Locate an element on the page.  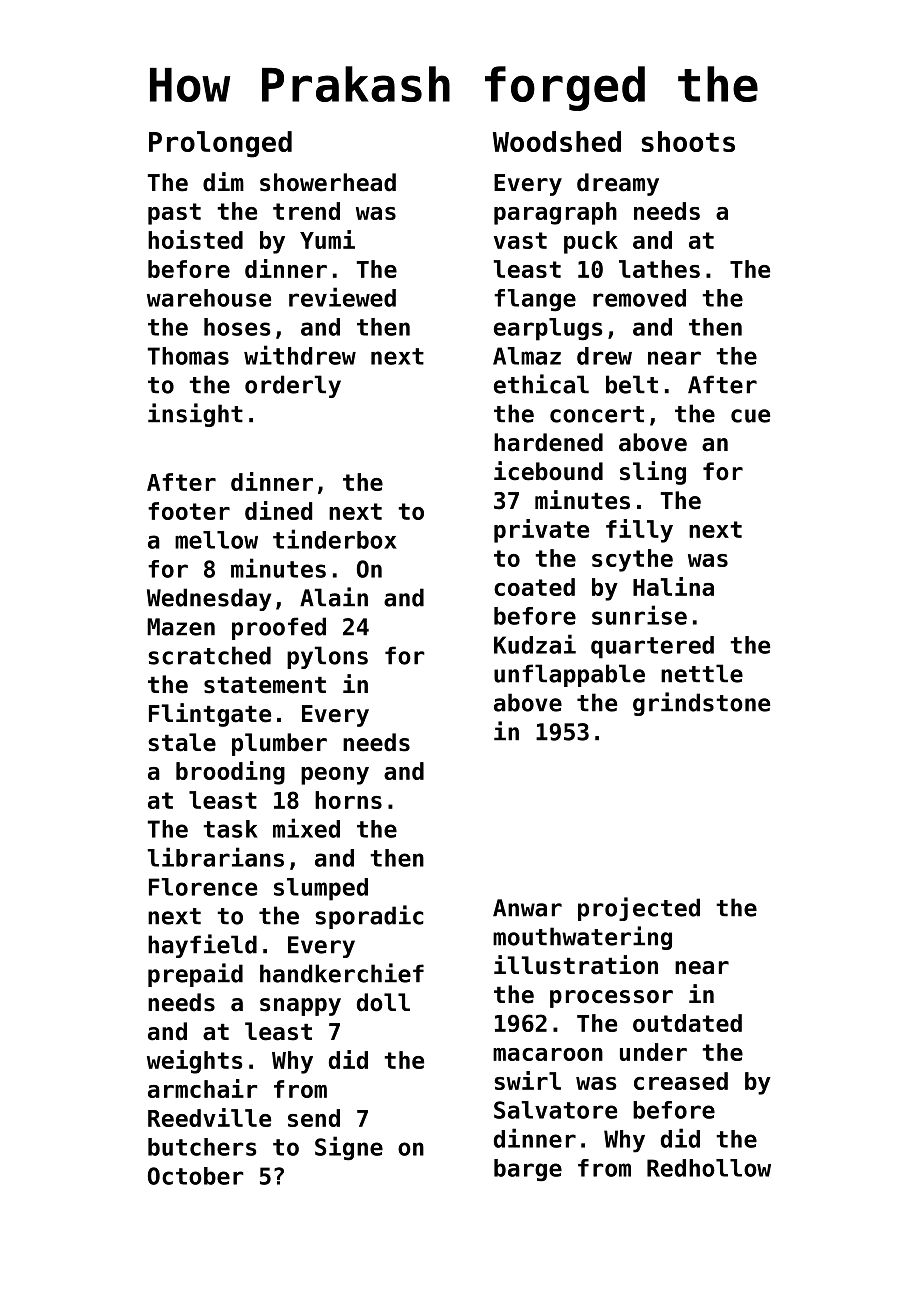
October is located at coordinates (196, 1176).
